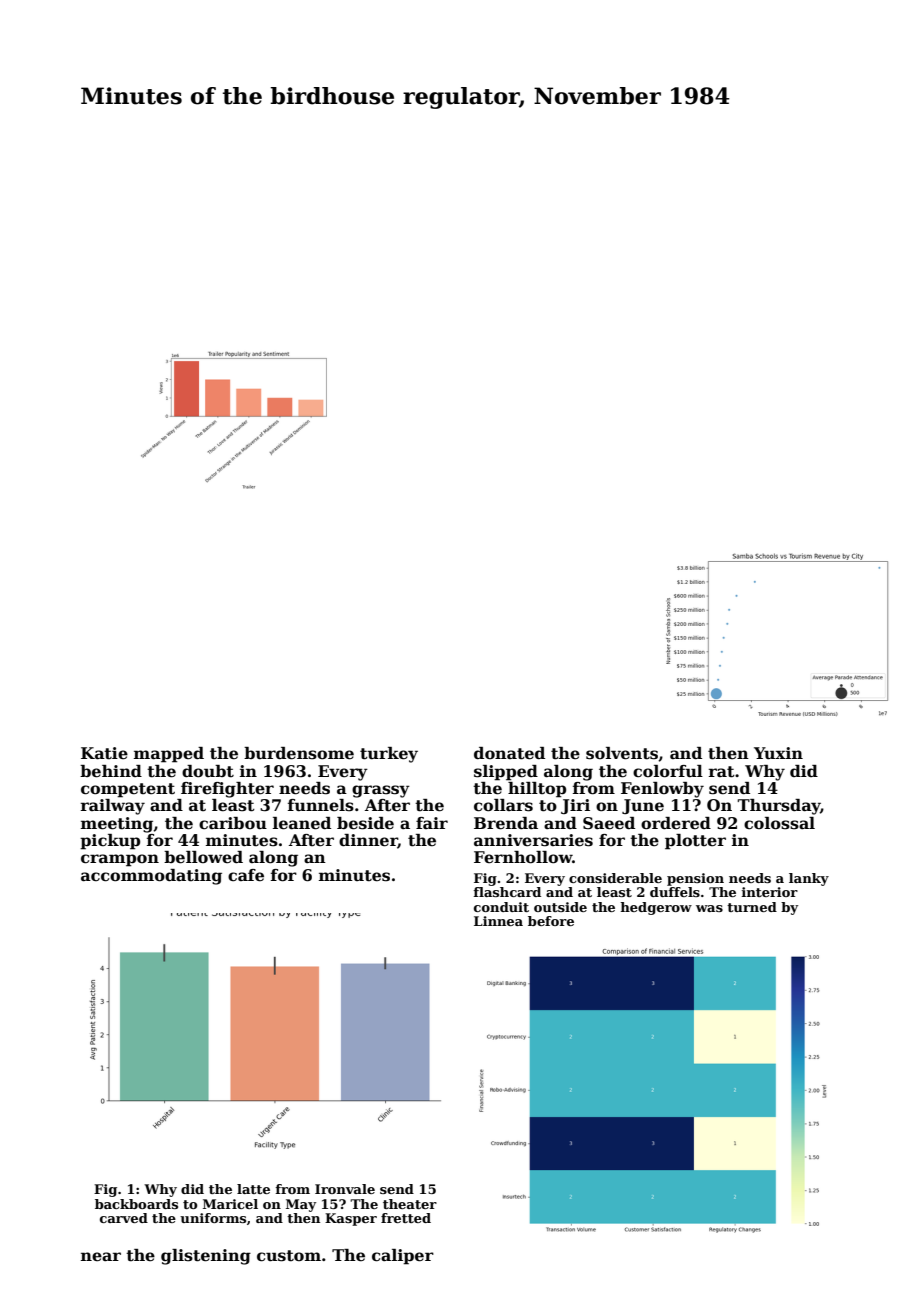 The height and width of the document is (1308, 924). What do you see at coordinates (169, 755) in the document?
I see `mapped` at bounding box center [169, 755].
